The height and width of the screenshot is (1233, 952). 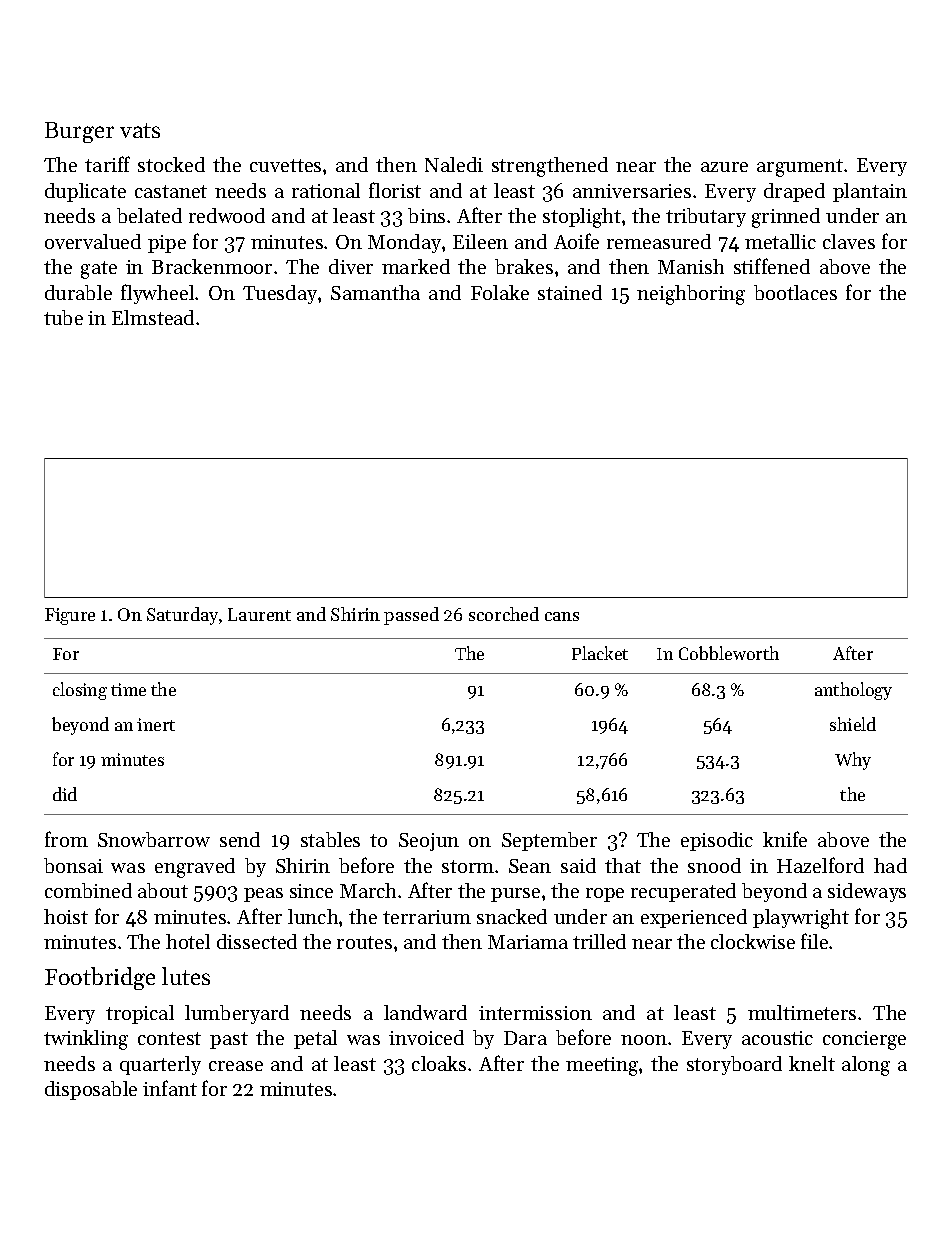 I want to click on tributary, so click(x=706, y=217).
